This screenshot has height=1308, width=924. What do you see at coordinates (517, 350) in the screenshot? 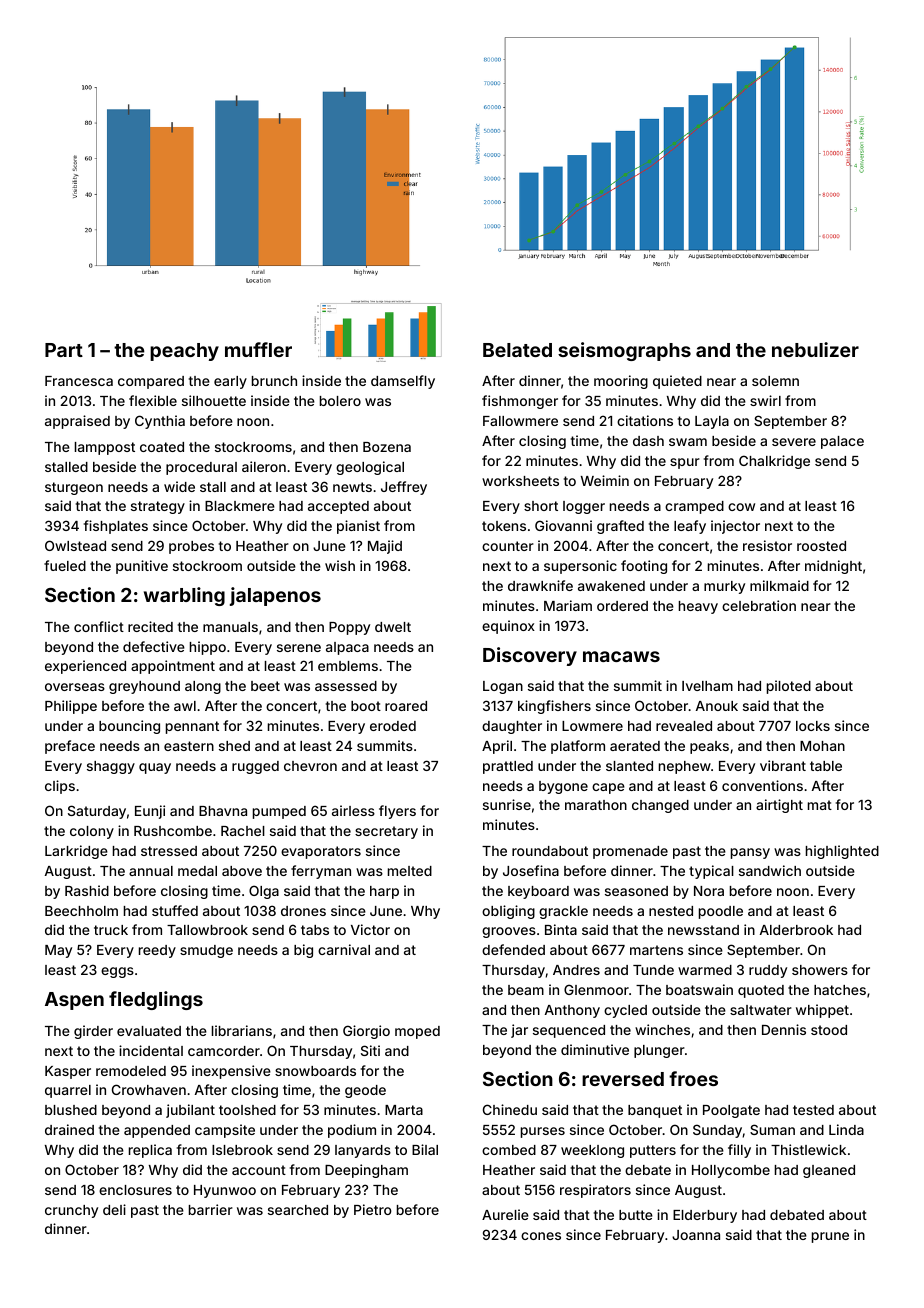
I see `Belated` at bounding box center [517, 350].
